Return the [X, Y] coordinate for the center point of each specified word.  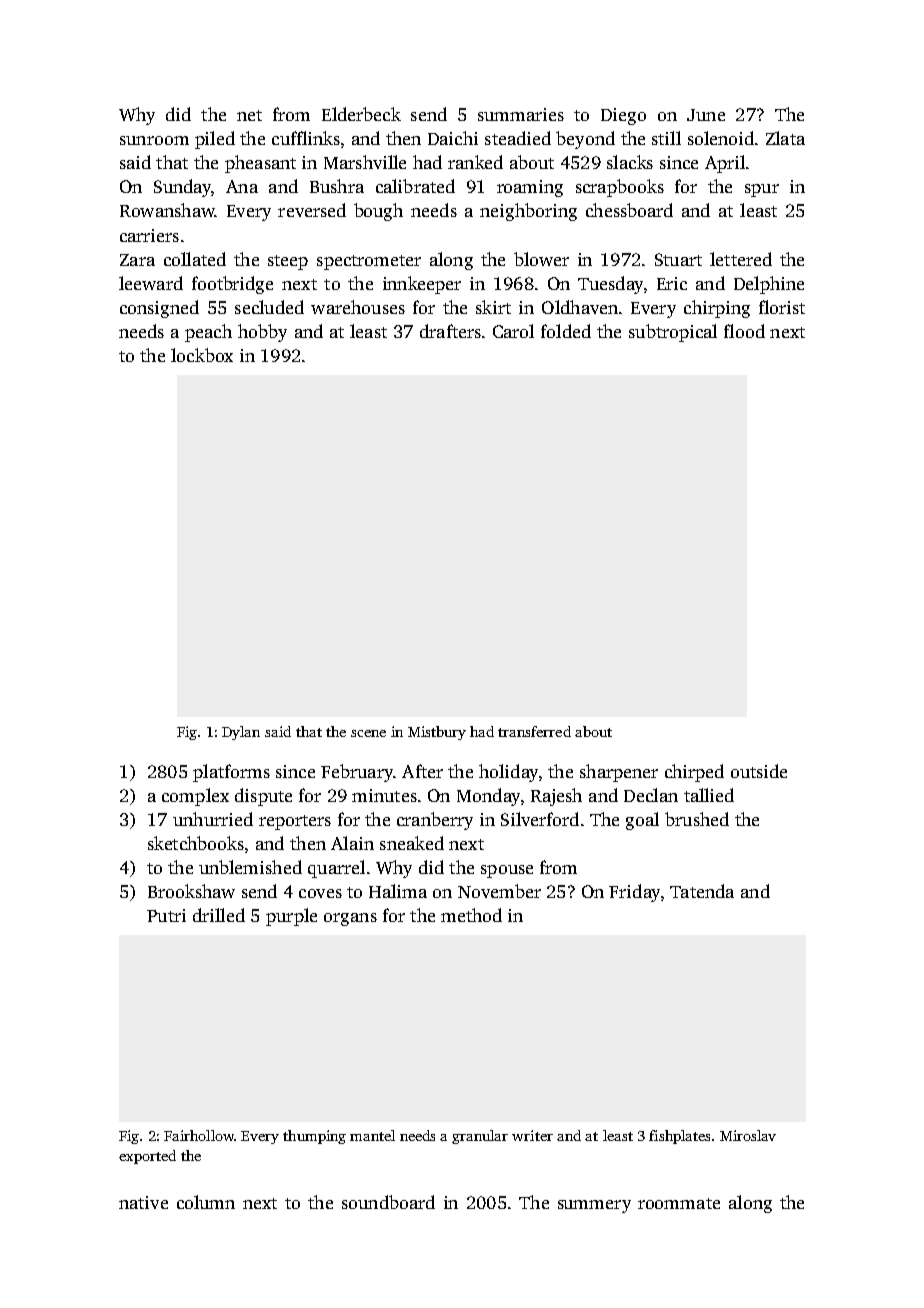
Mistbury [437, 733]
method [471, 915]
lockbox [202, 355]
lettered [741, 259]
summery [594, 1206]
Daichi [453, 138]
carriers [149, 235]
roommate [679, 1203]
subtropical [673, 333]
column [206, 1202]
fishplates [679, 1137]
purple [291, 917]
